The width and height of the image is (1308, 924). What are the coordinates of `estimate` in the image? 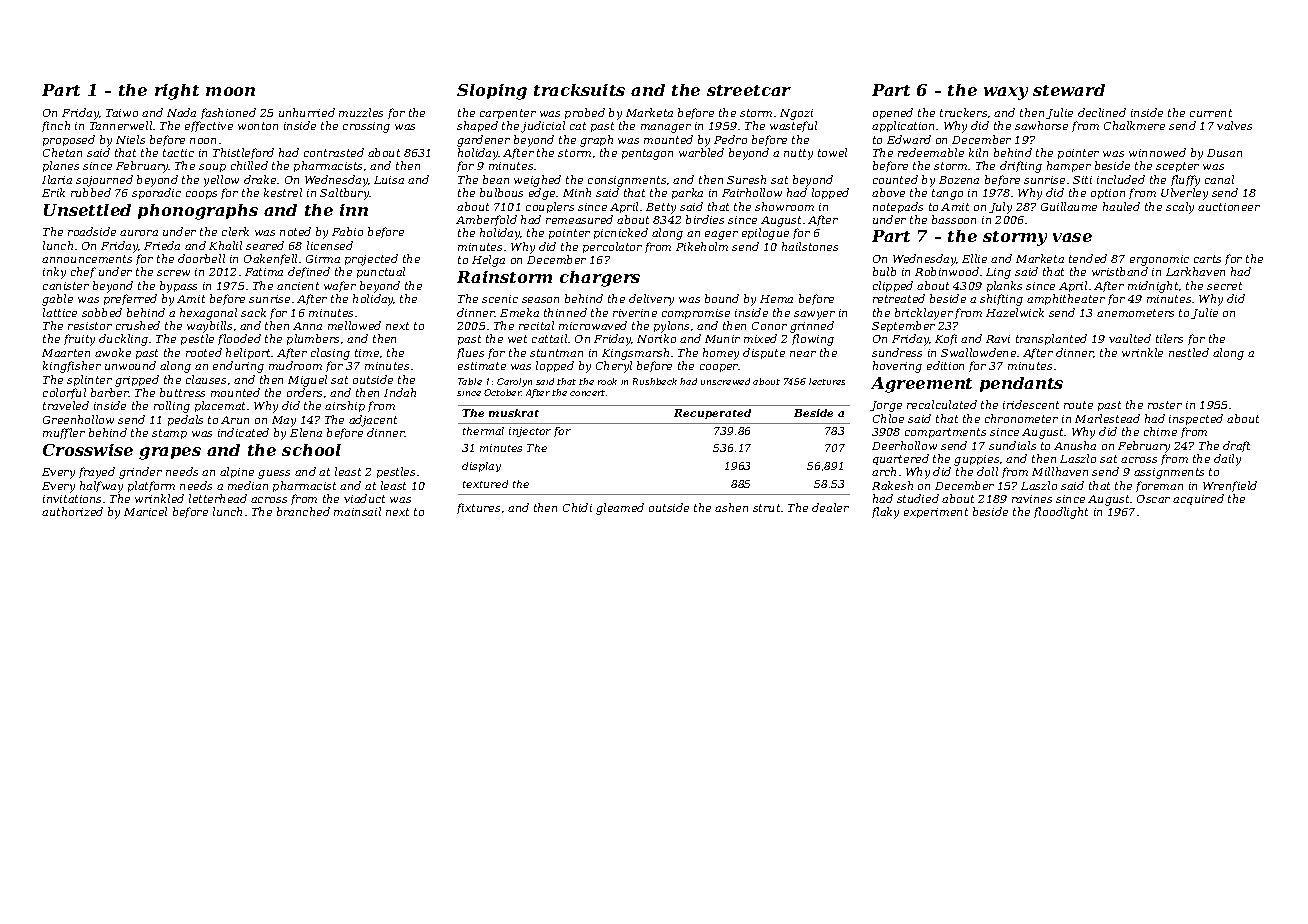 It's located at (482, 366).
